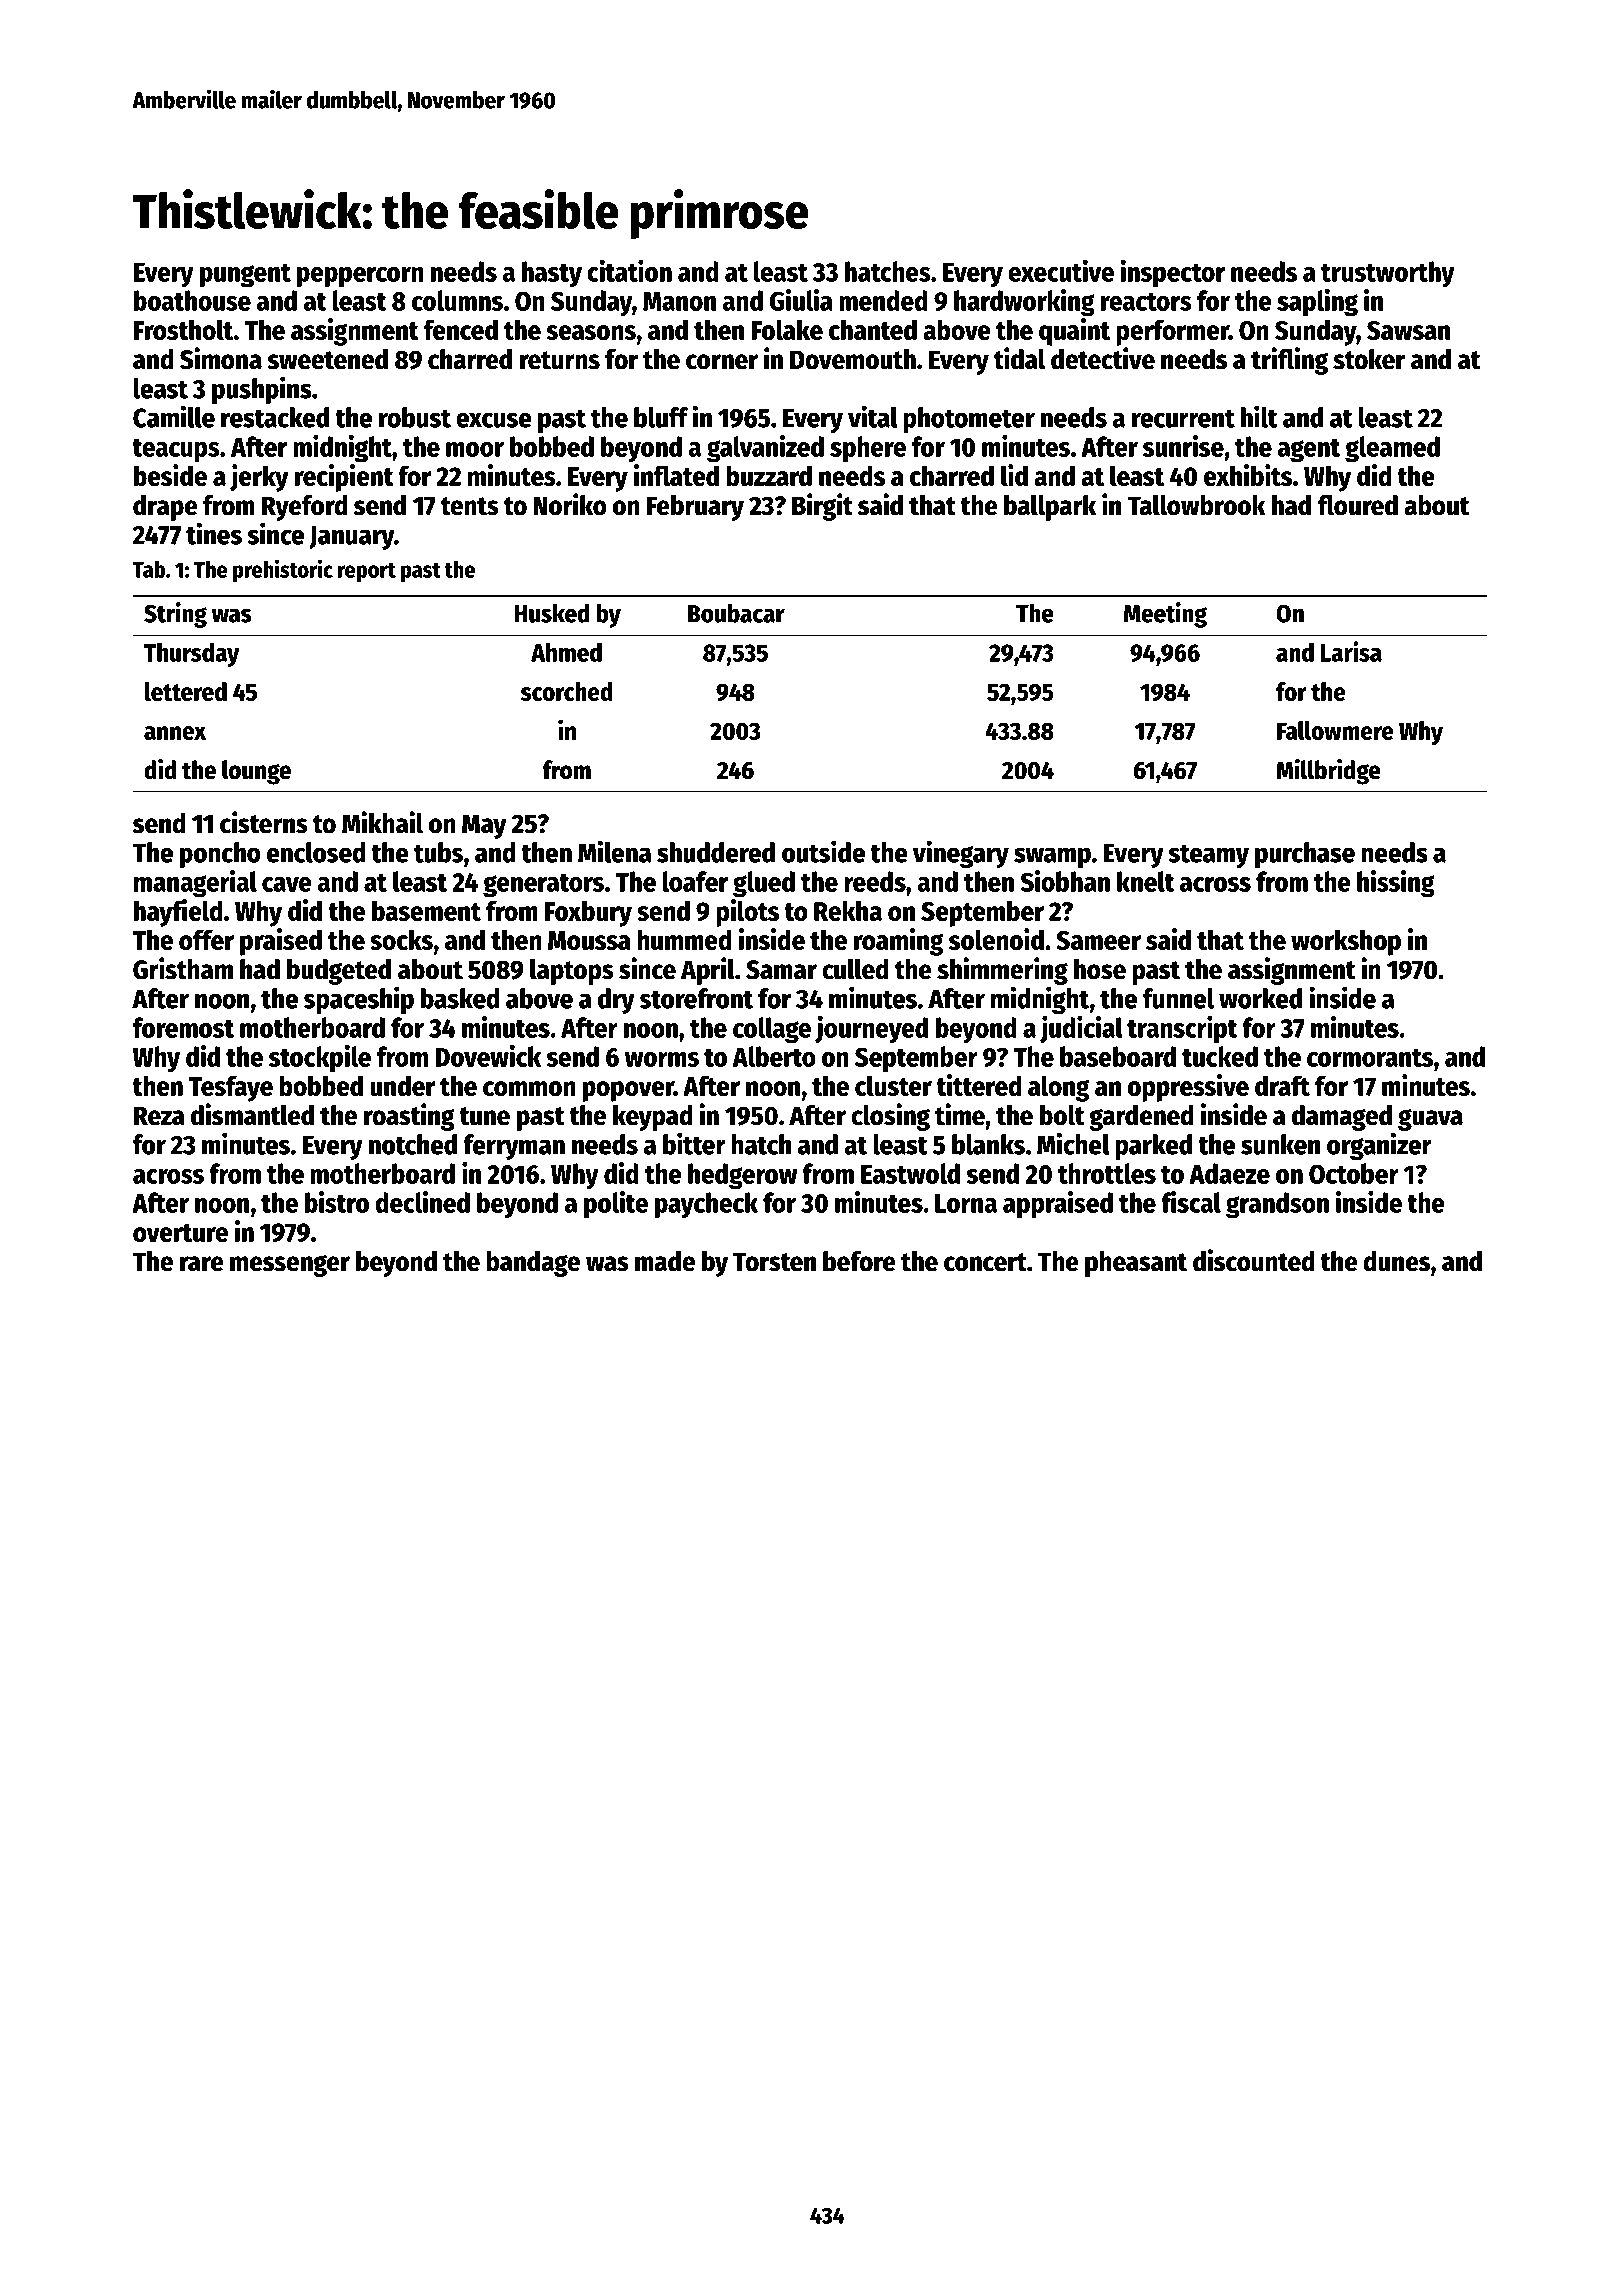  I want to click on pungent, so click(245, 275).
